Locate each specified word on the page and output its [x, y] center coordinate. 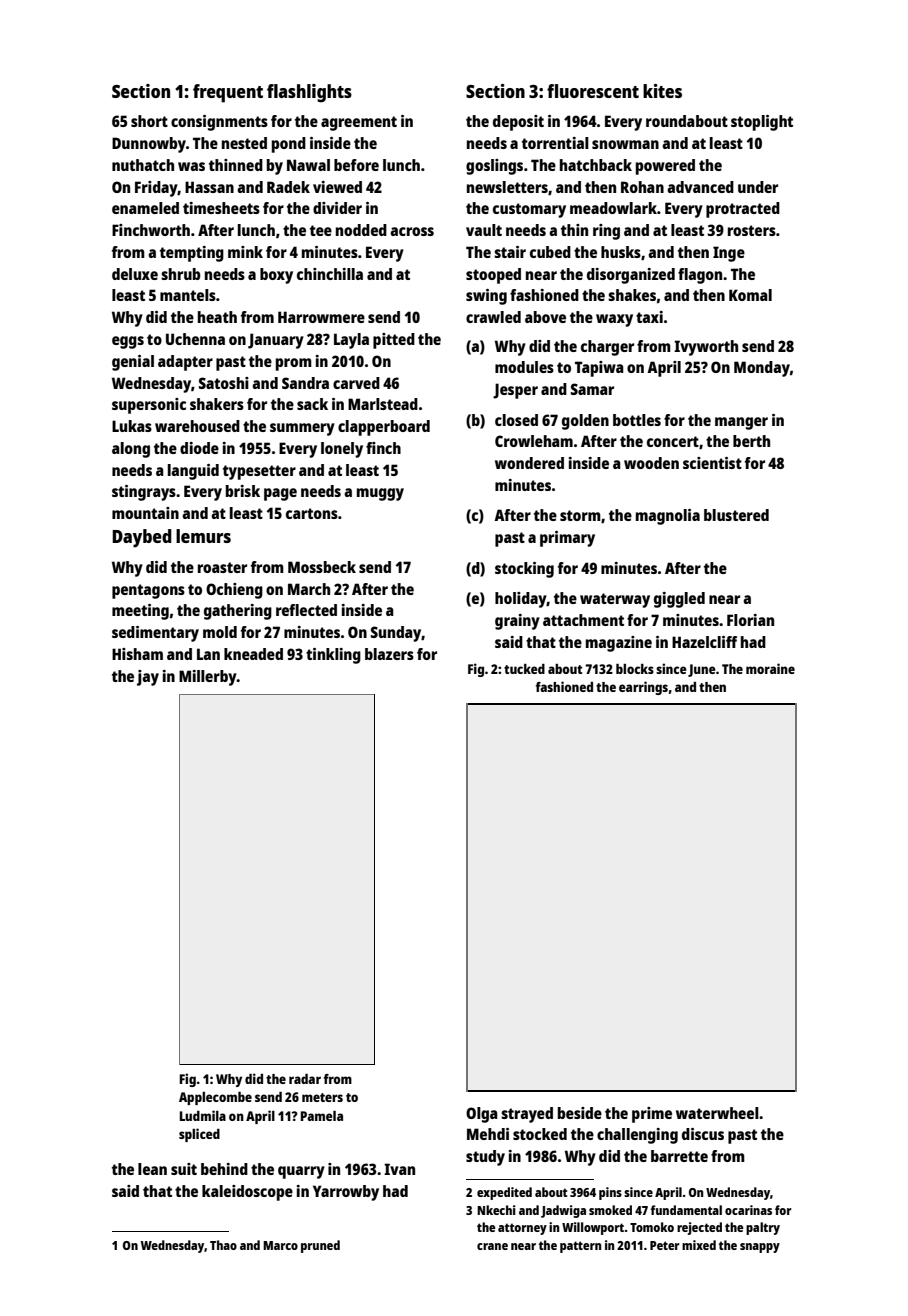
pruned [320, 1246]
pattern [580, 1247]
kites [662, 91]
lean [152, 1169]
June [702, 670]
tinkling [333, 656]
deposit [518, 123]
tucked [524, 669]
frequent [228, 93]
